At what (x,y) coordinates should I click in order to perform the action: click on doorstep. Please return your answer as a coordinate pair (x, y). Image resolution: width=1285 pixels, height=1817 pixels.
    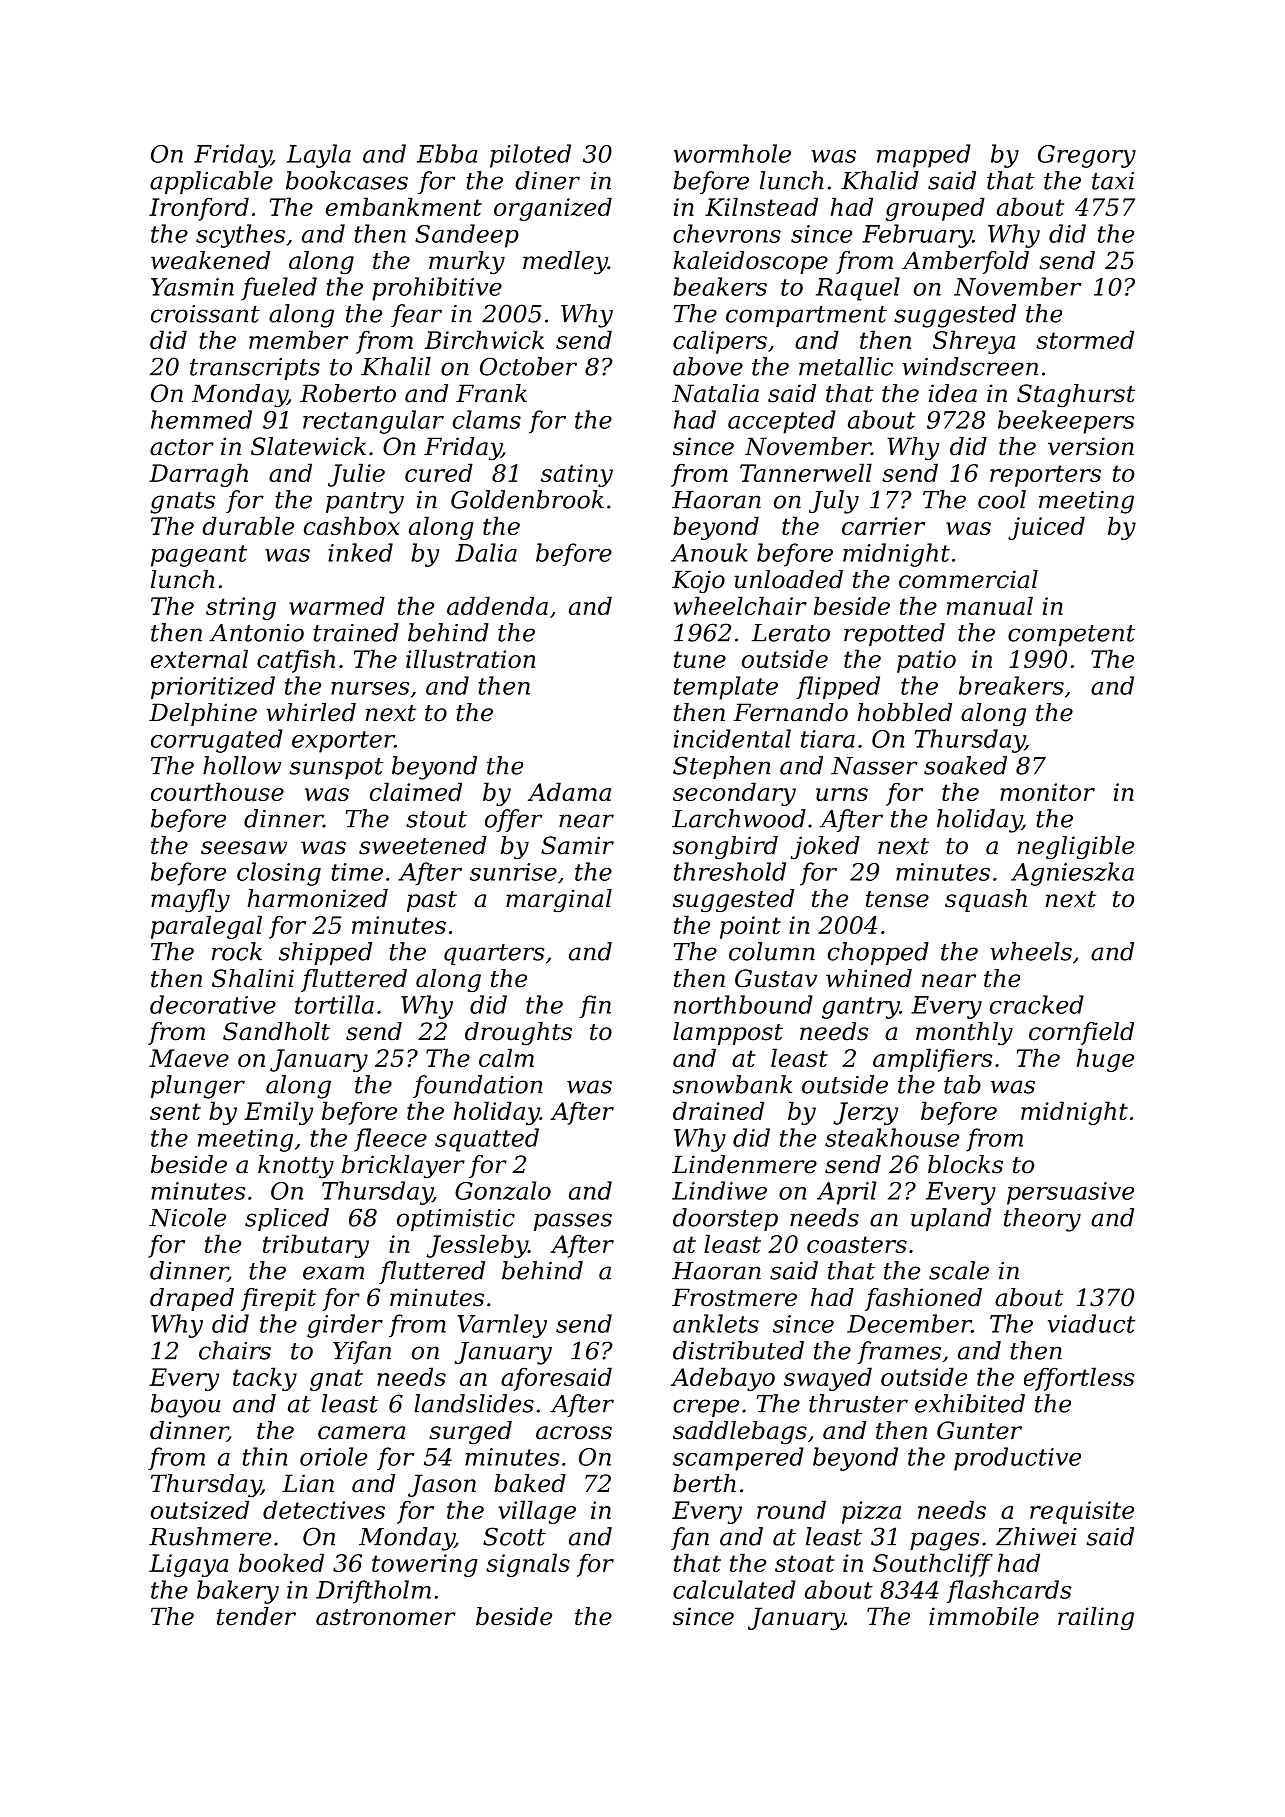
    Looking at the image, I should click on (725, 1219).
